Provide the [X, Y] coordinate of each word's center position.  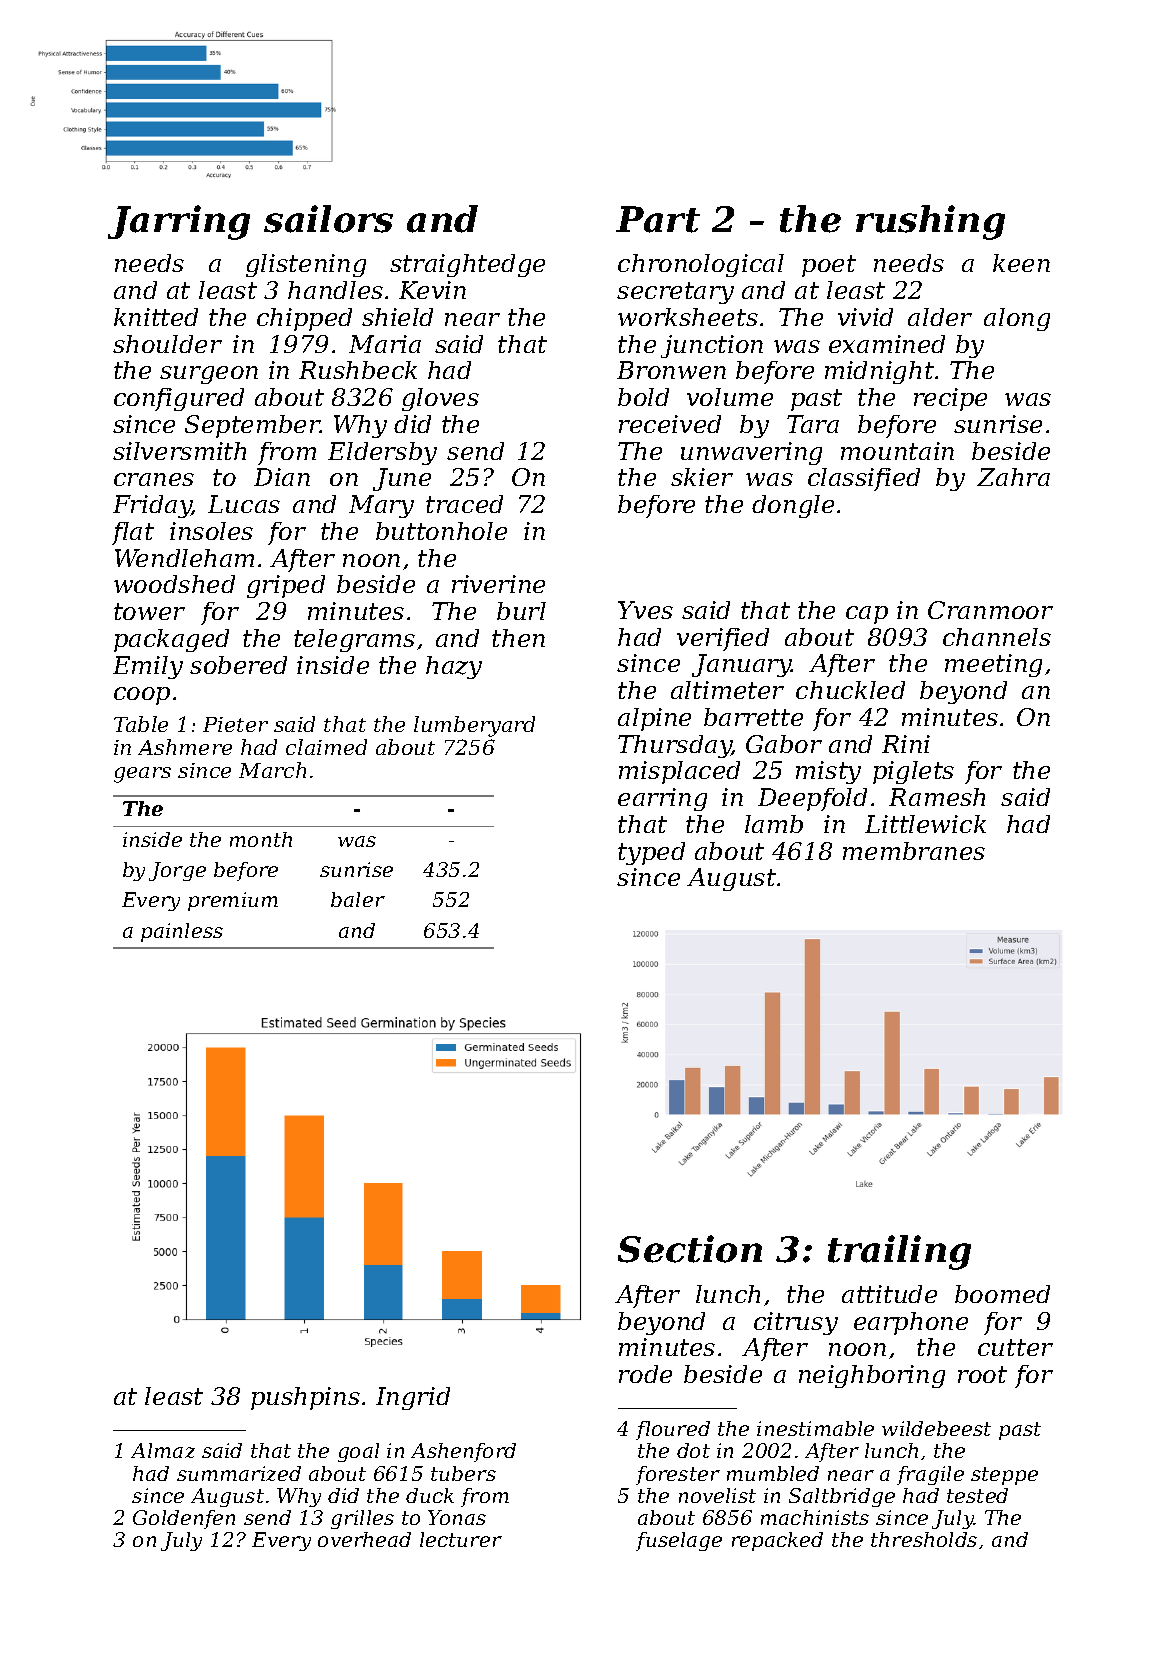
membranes [914, 851]
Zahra [1013, 477]
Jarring [179, 222]
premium [233, 901]
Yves [645, 610]
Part [658, 219]
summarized [239, 1473]
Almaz [163, 1450]
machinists [815, 1517]
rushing [930, 222]
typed [651, 853]
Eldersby [382, 453]
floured [673, 1430]
